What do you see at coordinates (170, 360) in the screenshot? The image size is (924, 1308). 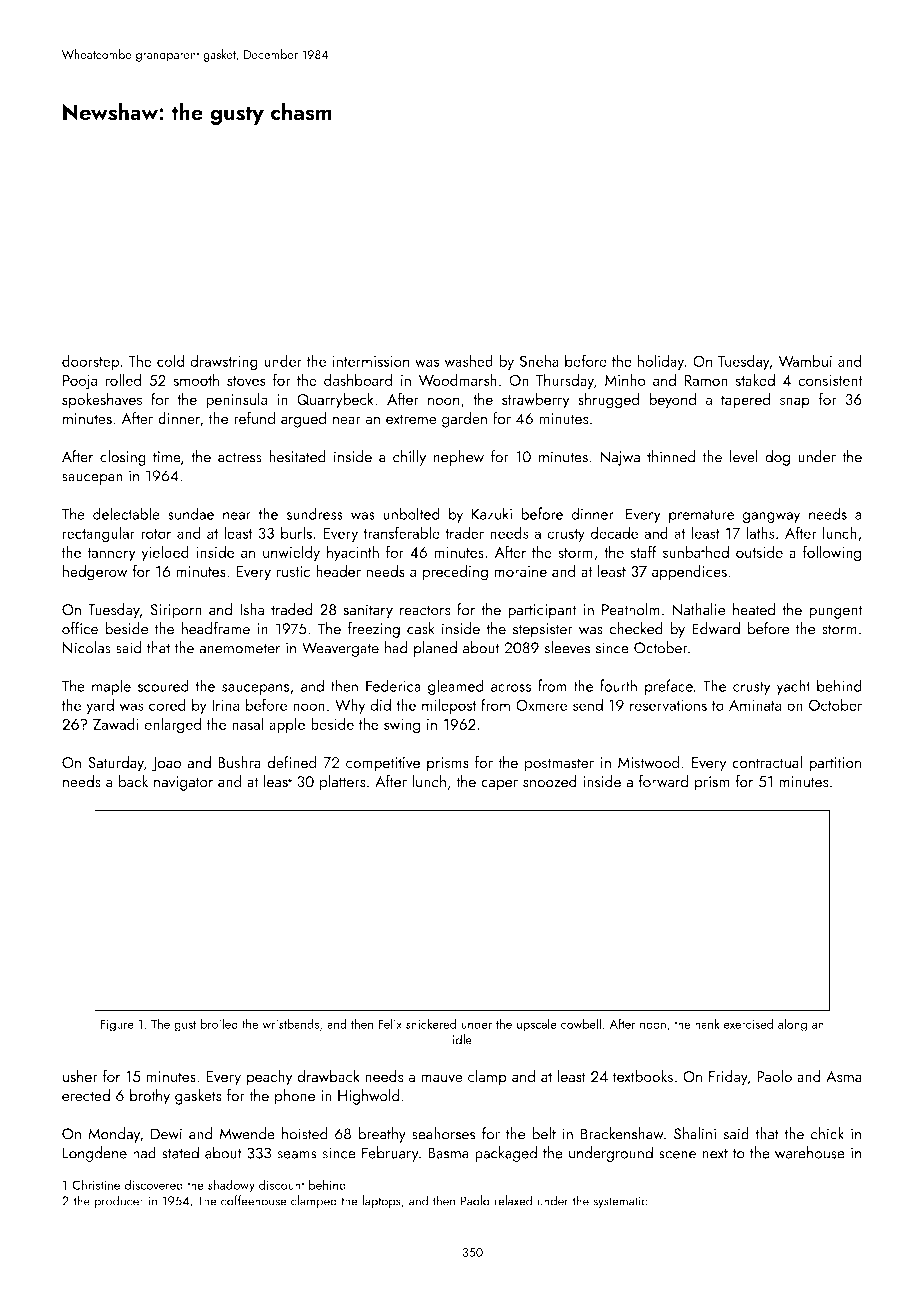 I see `cold` at bounding box center [170, 360].
